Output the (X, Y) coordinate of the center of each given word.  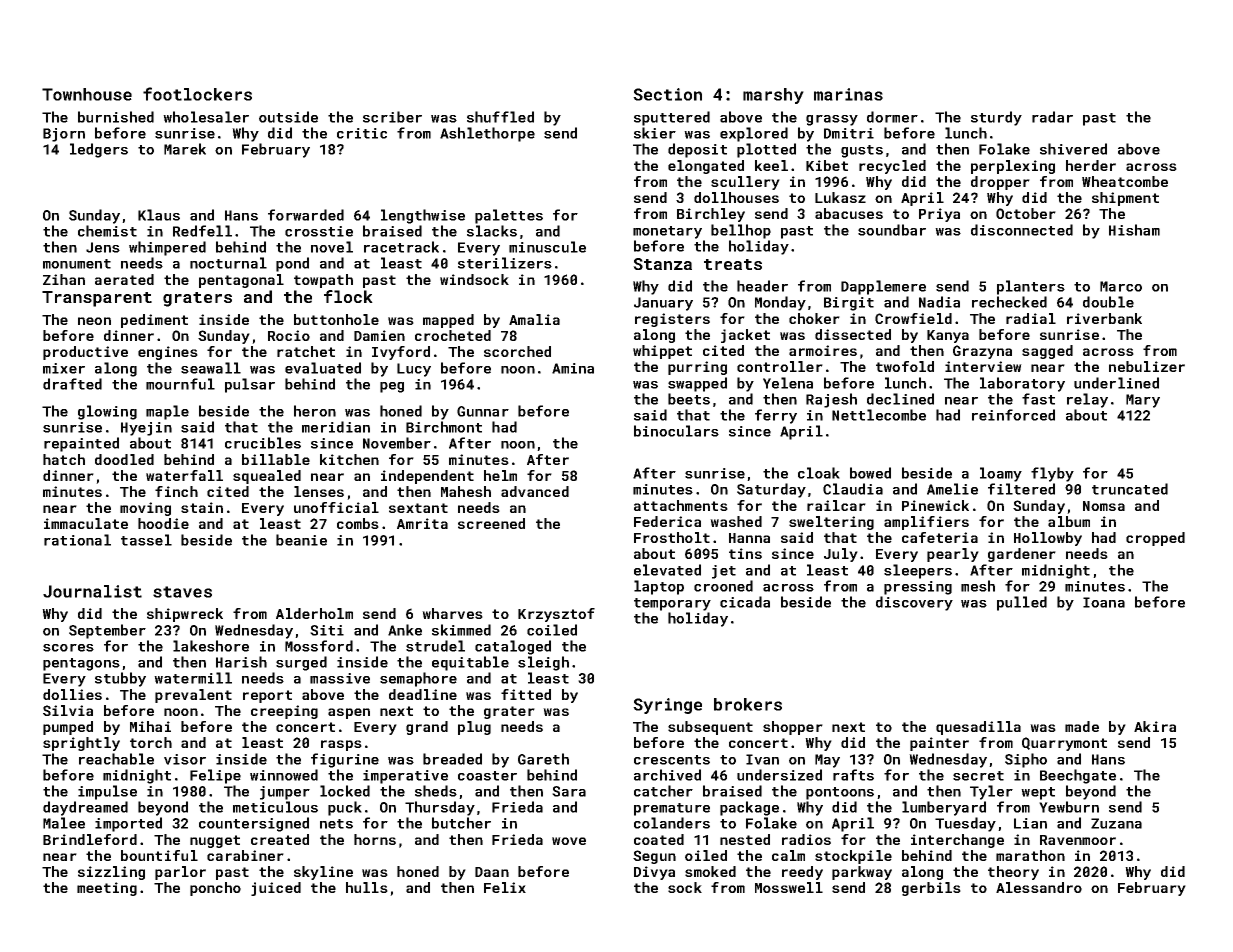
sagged (1047, 352)
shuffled (500, 117)
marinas (848, 94)
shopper (793, 728)
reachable (116, 759)
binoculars (676, 431)
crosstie (319, 231)
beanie (301, 540)
